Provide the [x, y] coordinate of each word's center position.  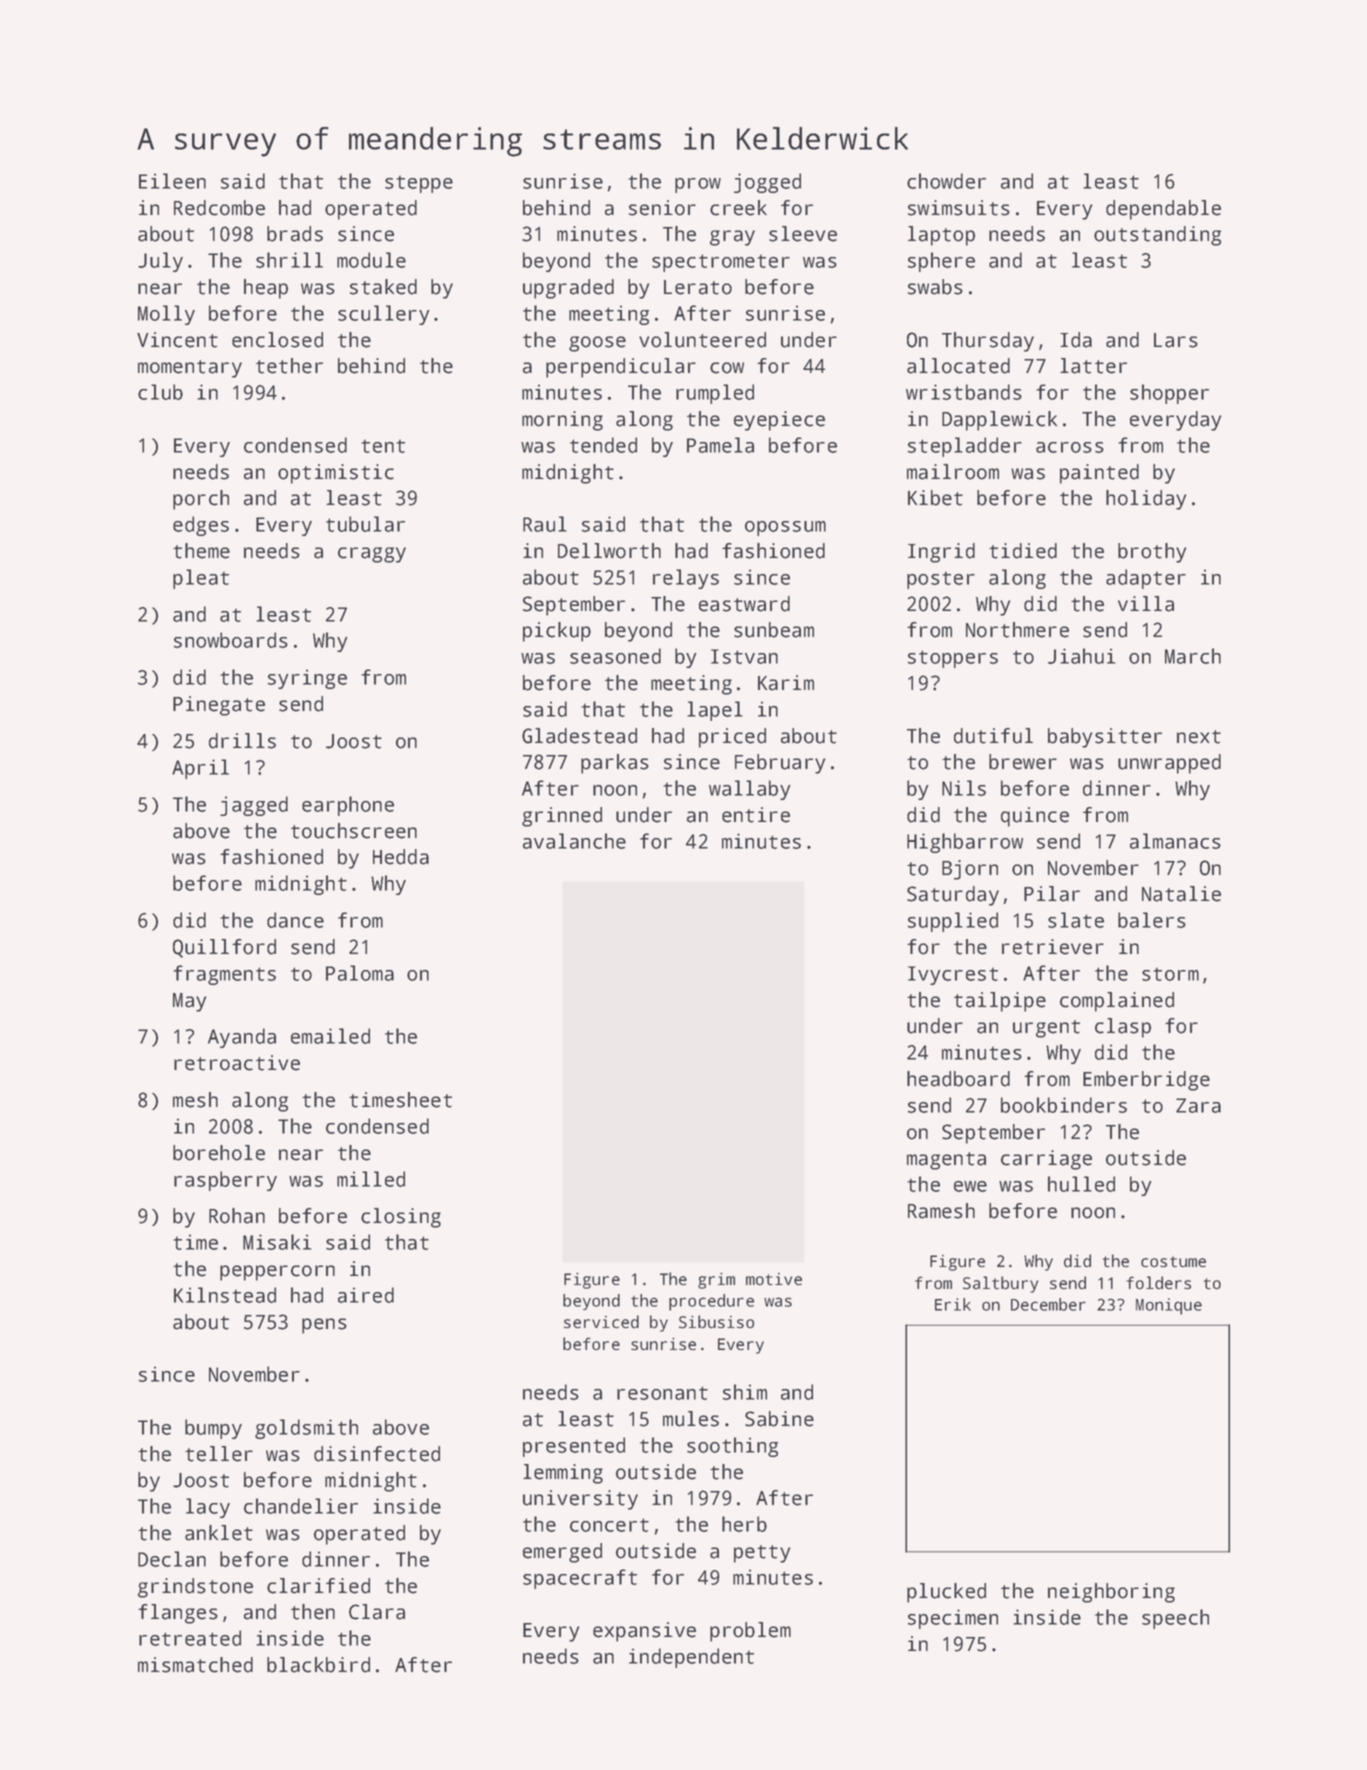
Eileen [172, 181]
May [189, 1002]
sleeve [803, 234]
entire [756, 815]
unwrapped [1169, 764]
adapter [1146, 579]
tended [603, 445]
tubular [365, 524]
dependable [1163, 210]
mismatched [195, 1665]
